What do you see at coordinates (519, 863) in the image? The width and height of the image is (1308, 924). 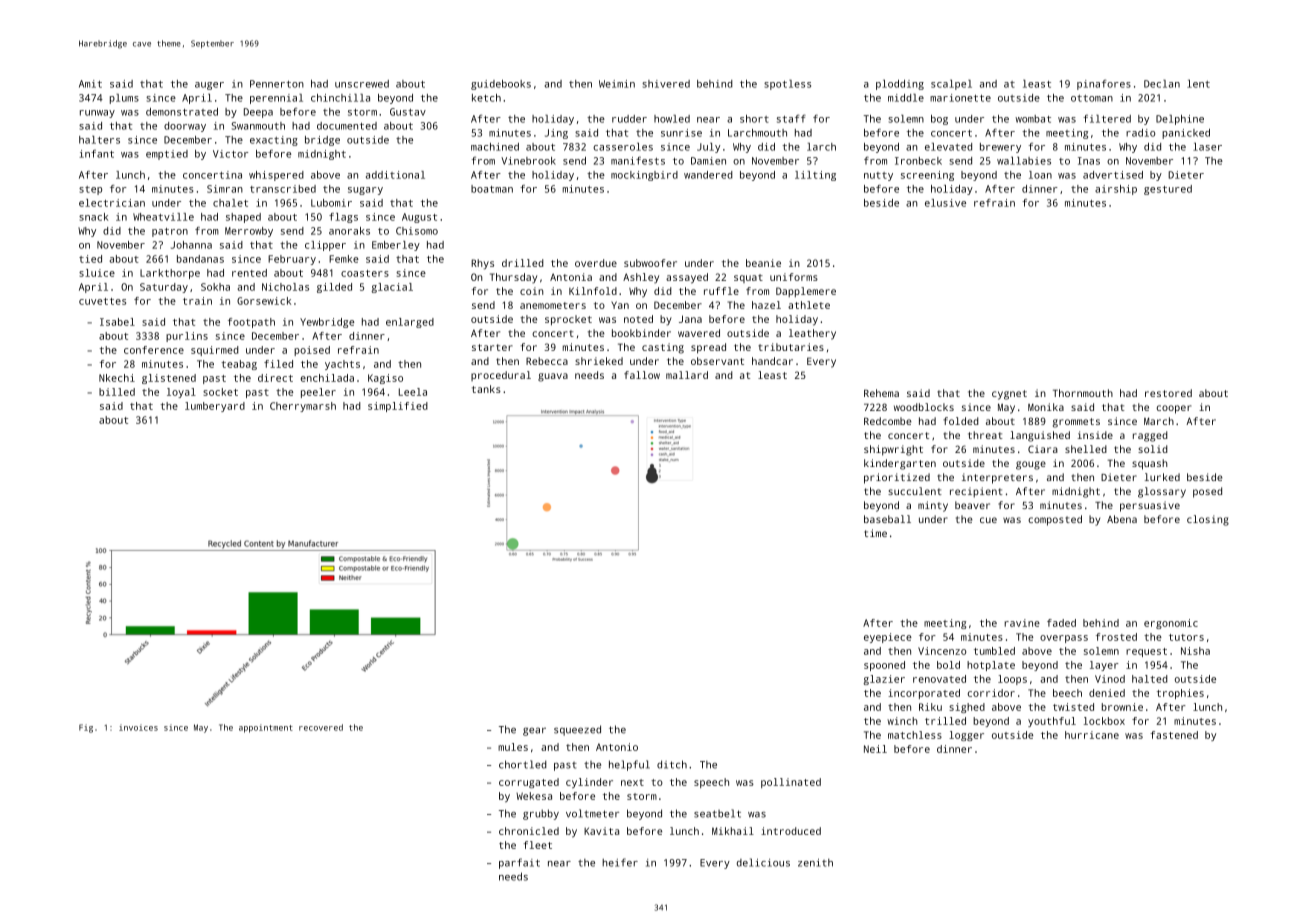 I see `parfait` at bounding box center [519, 863].
